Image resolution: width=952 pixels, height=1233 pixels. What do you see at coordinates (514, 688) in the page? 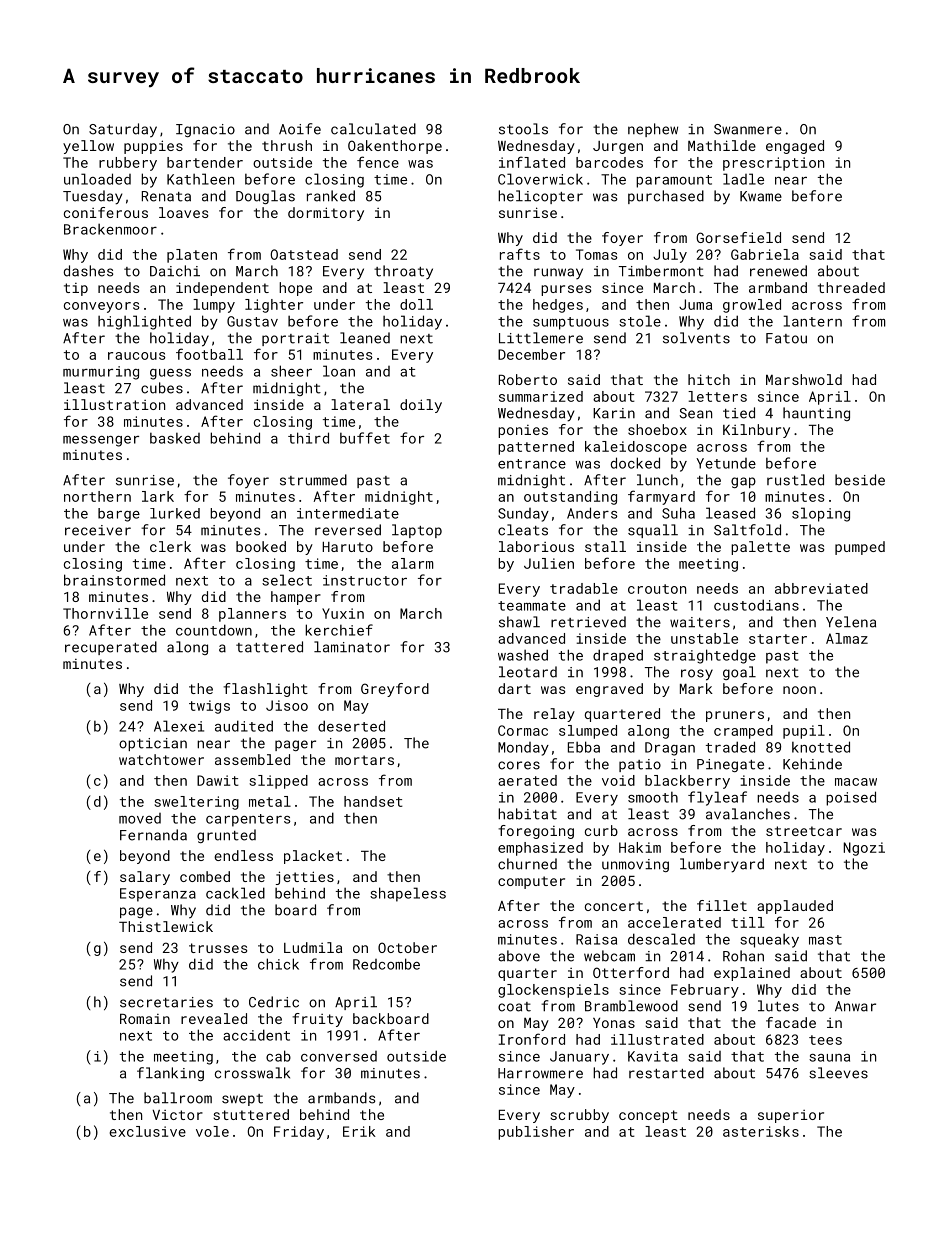
I see `dart` at bounding box center [514, 688].
